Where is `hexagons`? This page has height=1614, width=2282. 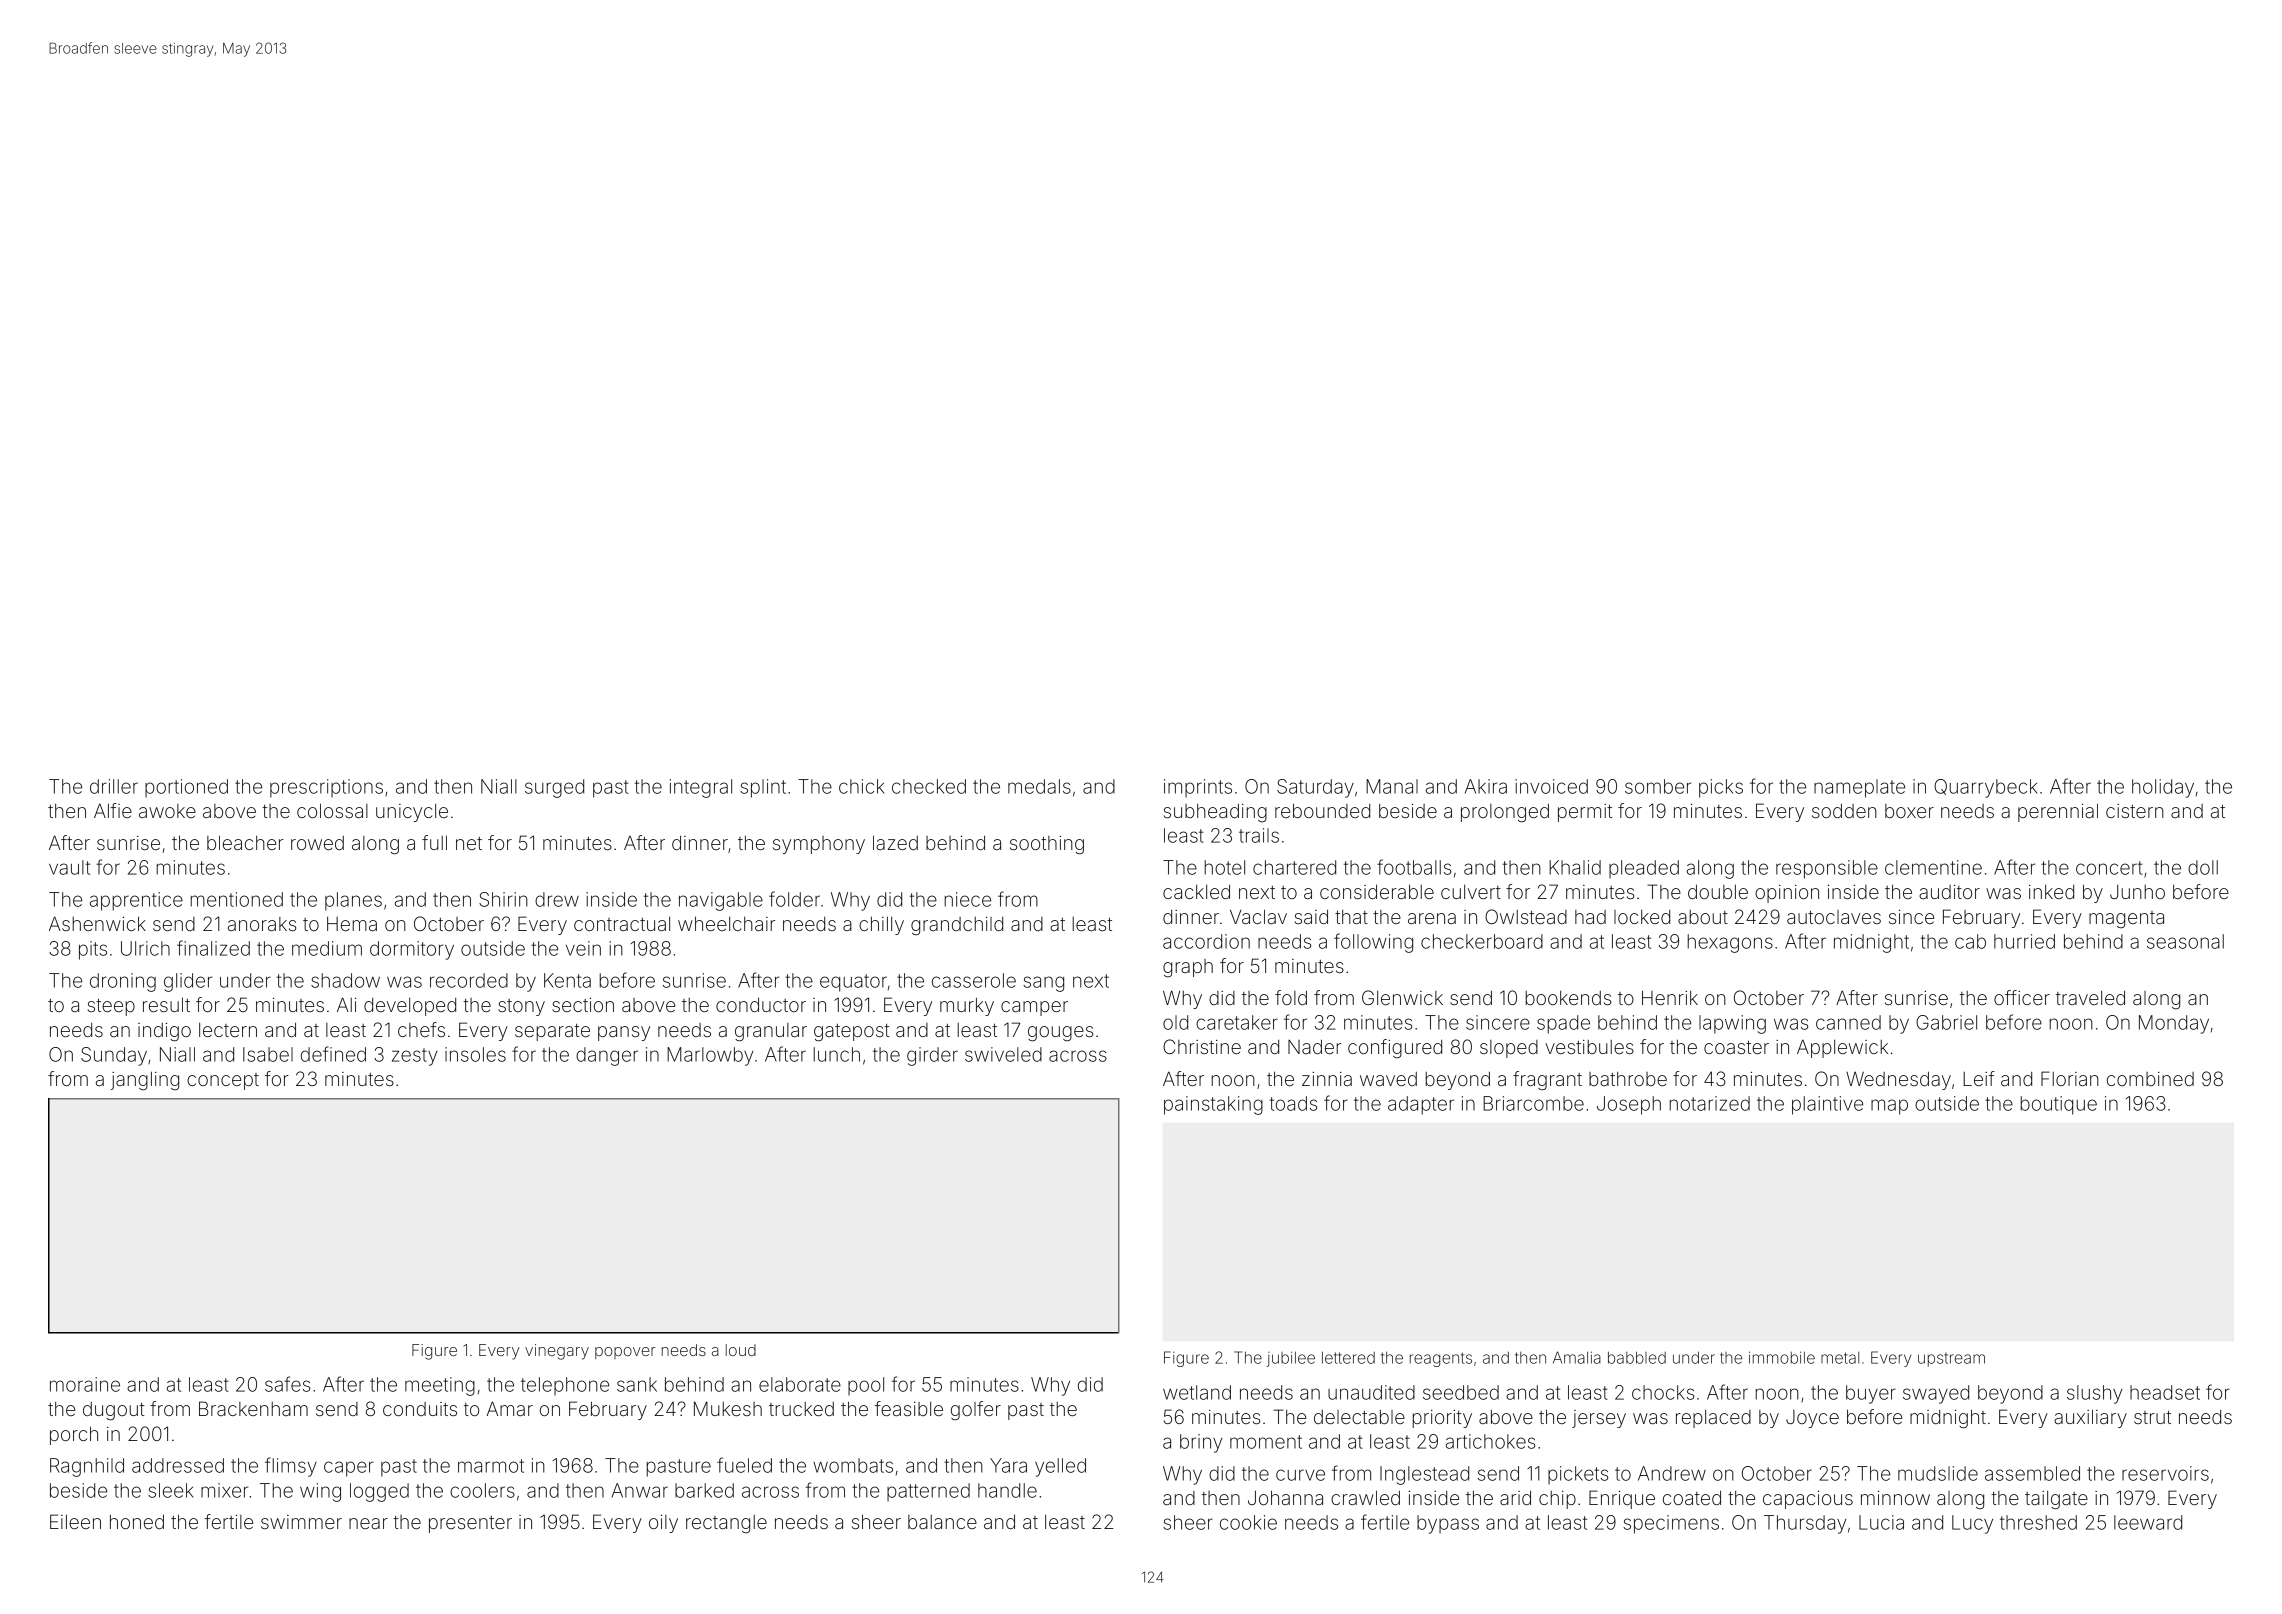
hexagons is located at coordinates (1730, 943).
